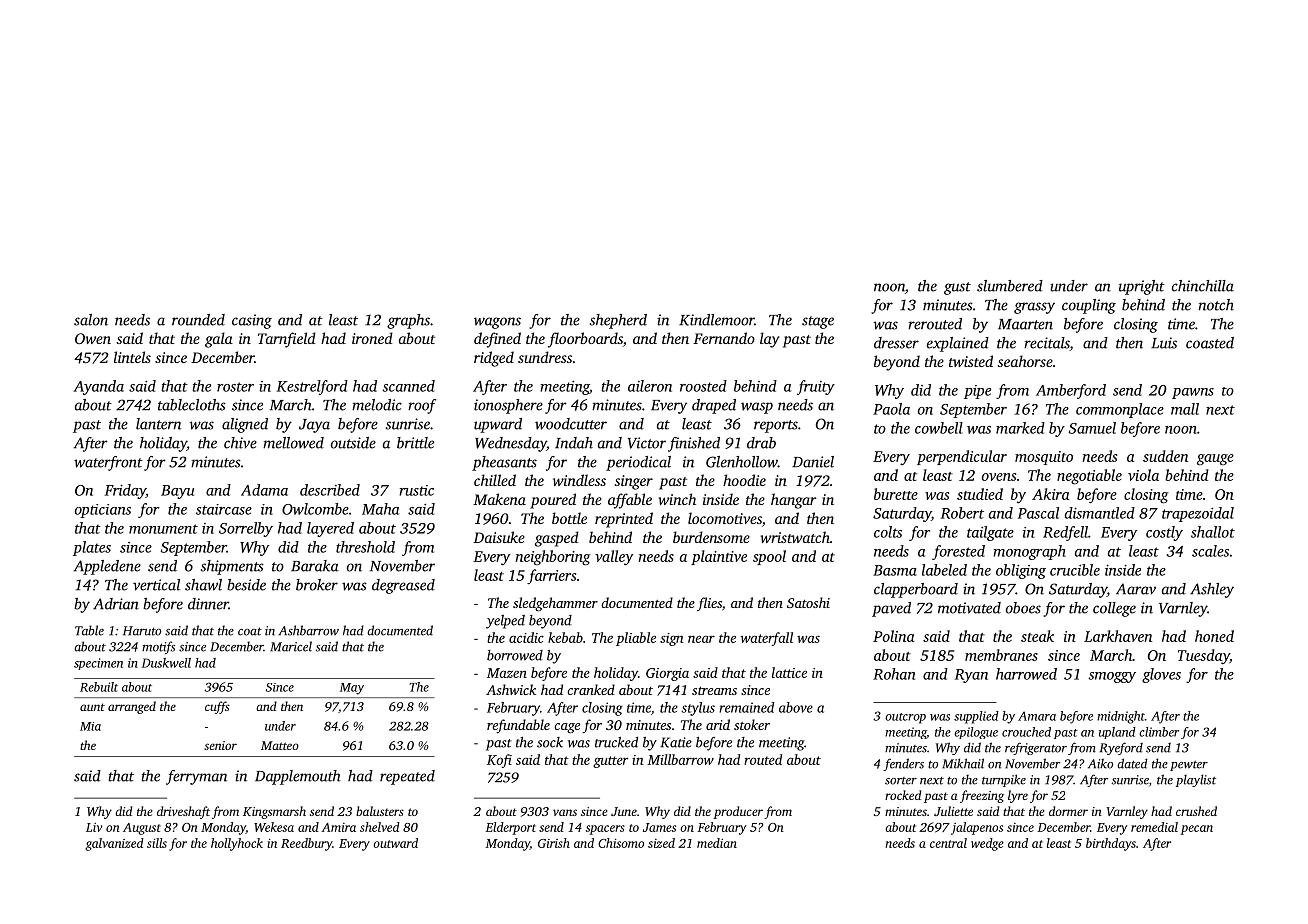  What do you see at coordinates (116, 604) in the page?
I see `Adrian` at bounding box center [116, 604].
